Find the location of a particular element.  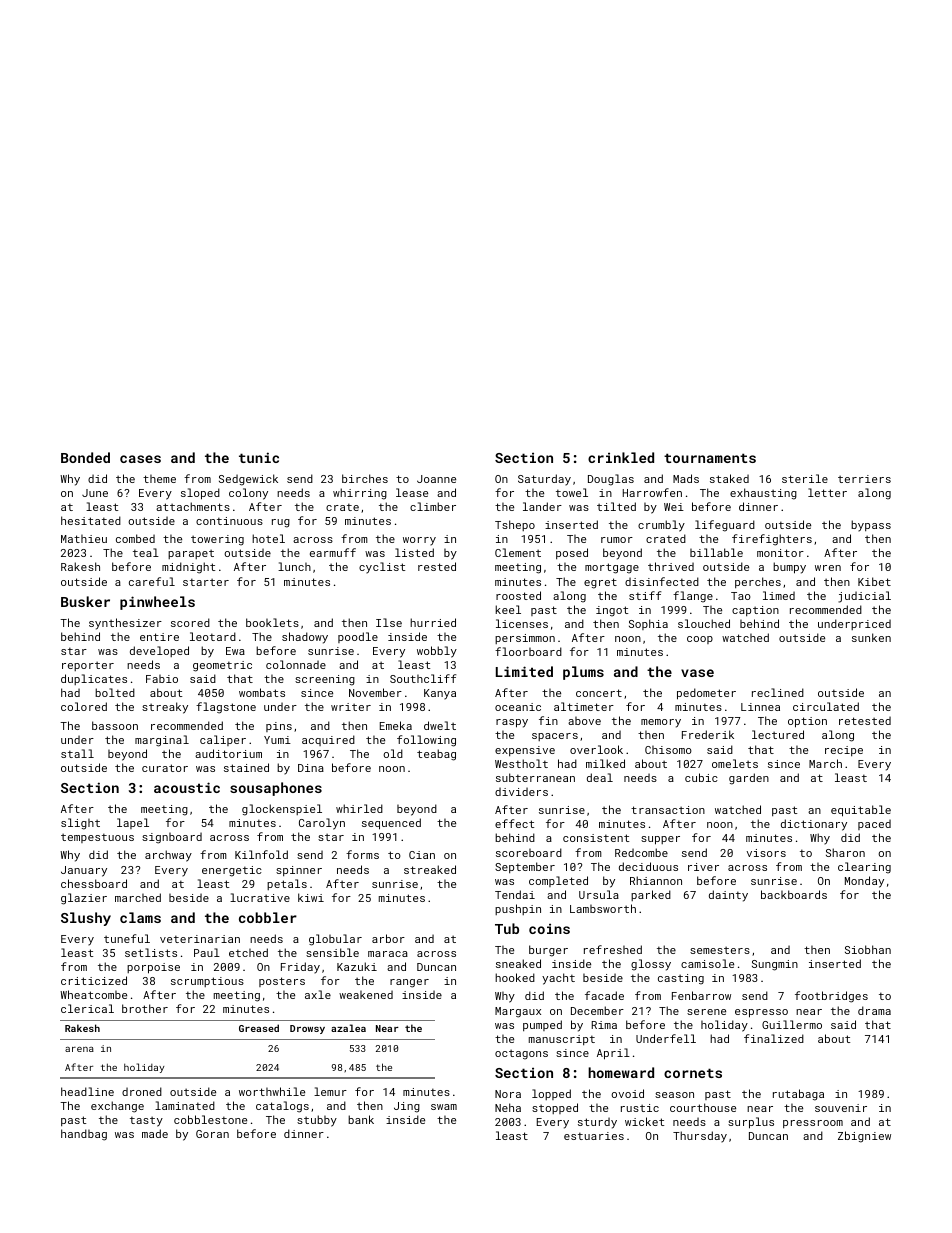

monitor is located at coordinates (780, 553).
